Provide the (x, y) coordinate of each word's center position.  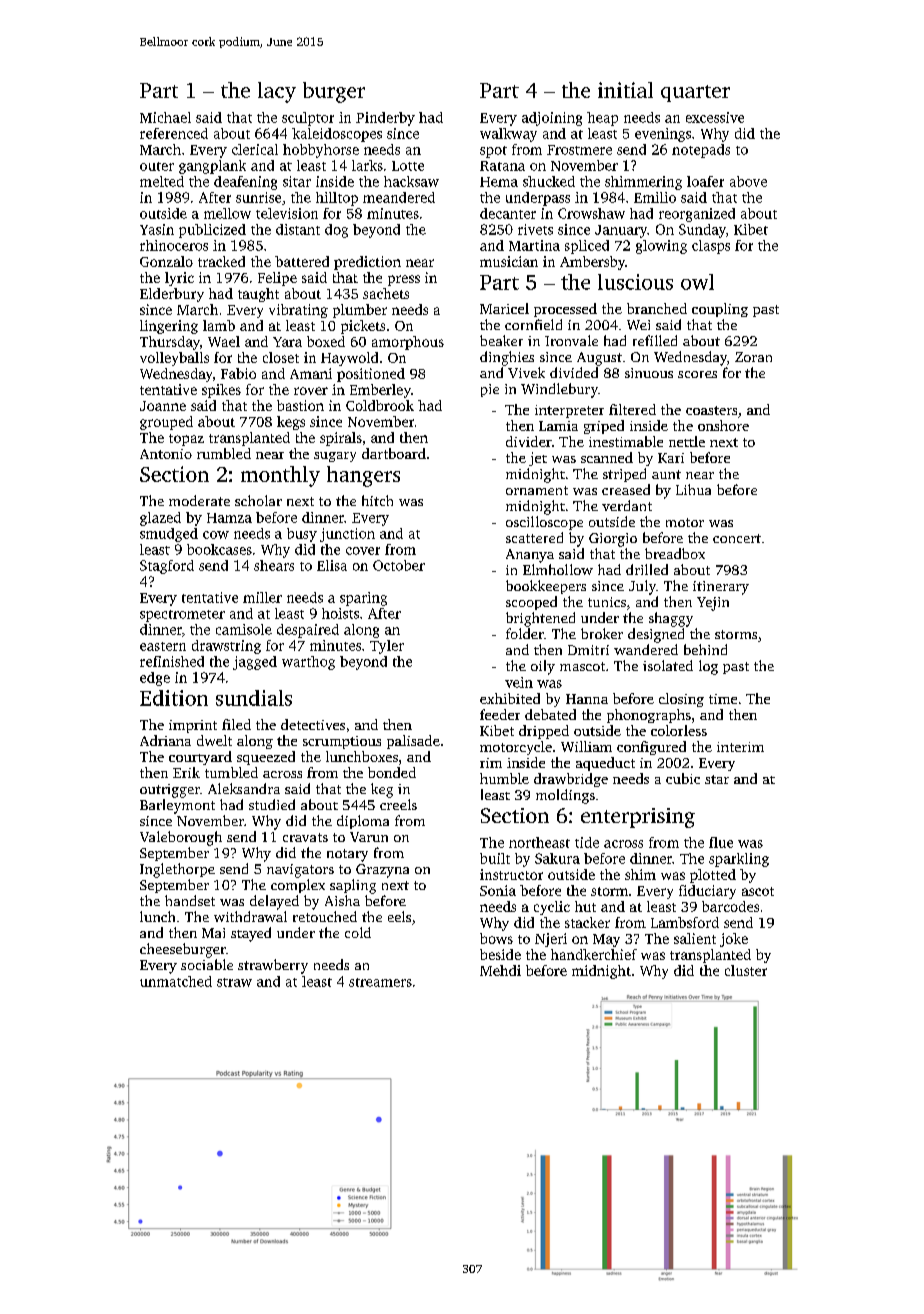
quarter (695, 93)
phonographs (649, 716)
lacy (277, 92)
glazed (160, 519)
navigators (300, 871)
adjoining (552, 119)
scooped (531, 603)
